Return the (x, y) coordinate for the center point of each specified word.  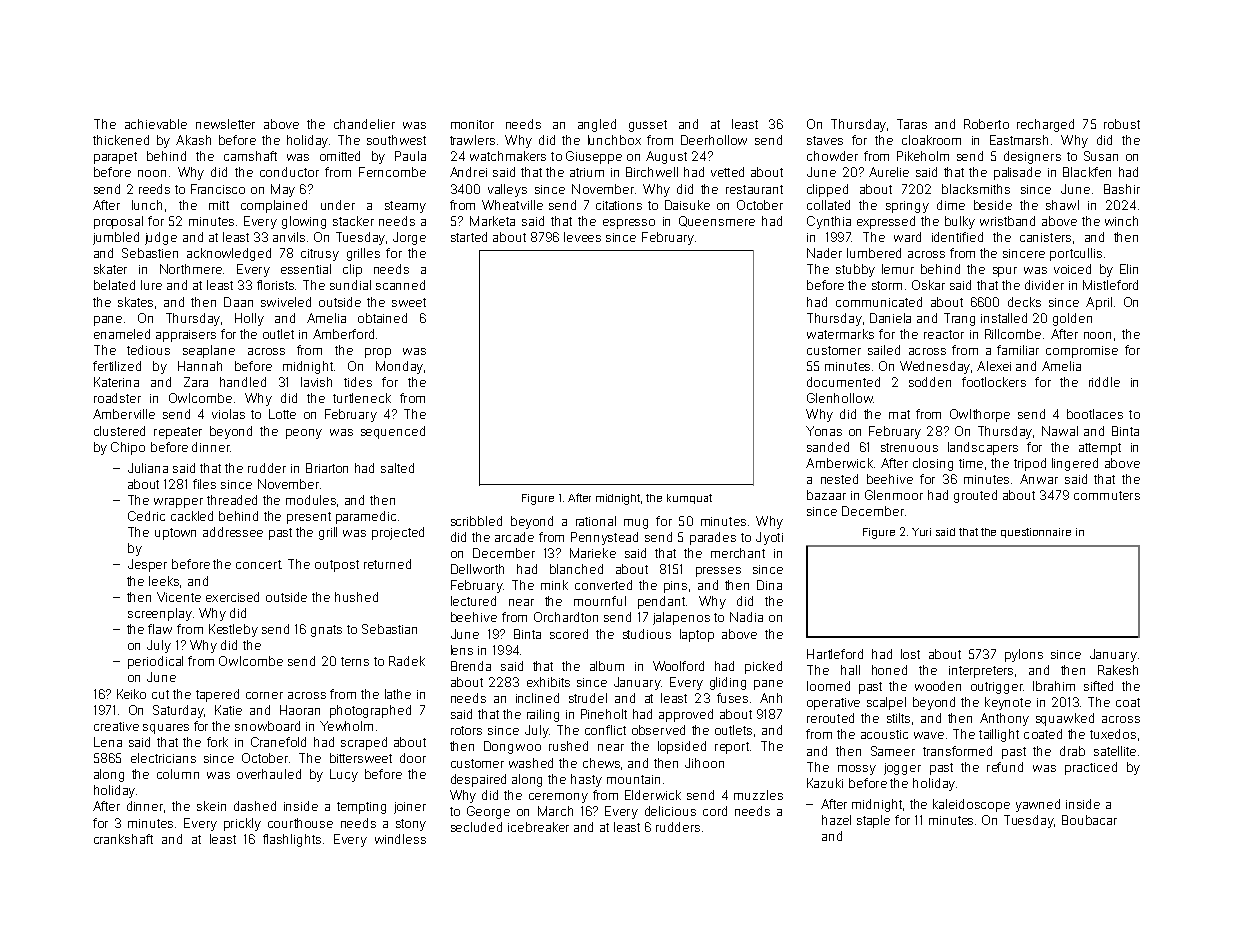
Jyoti (769, 538)
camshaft (250, 156)
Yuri (921, 532)
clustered (119, 431)
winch (1121, 221)
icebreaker (538, 827)
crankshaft (123, 839)
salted (397, 468)
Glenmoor (894, 495)
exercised (232, 597)
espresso (629, 224)
